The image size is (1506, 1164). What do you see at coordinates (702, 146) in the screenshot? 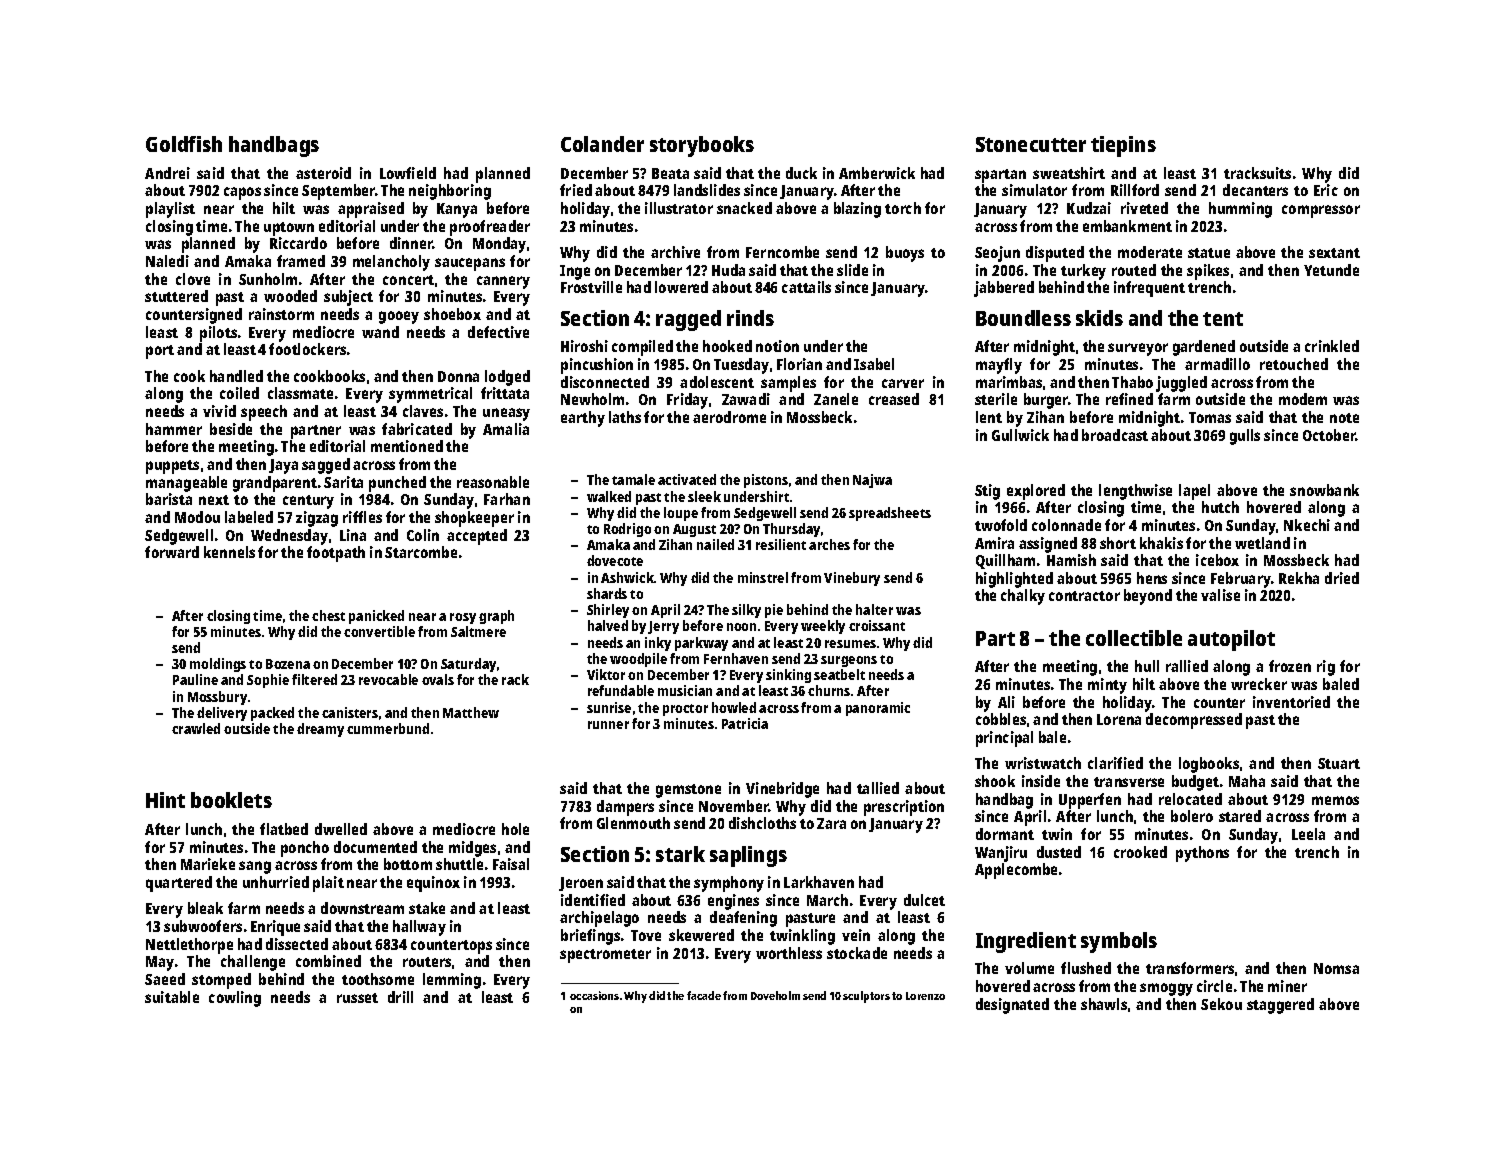
I see `storybooks` at bounding box center [702, 146].
